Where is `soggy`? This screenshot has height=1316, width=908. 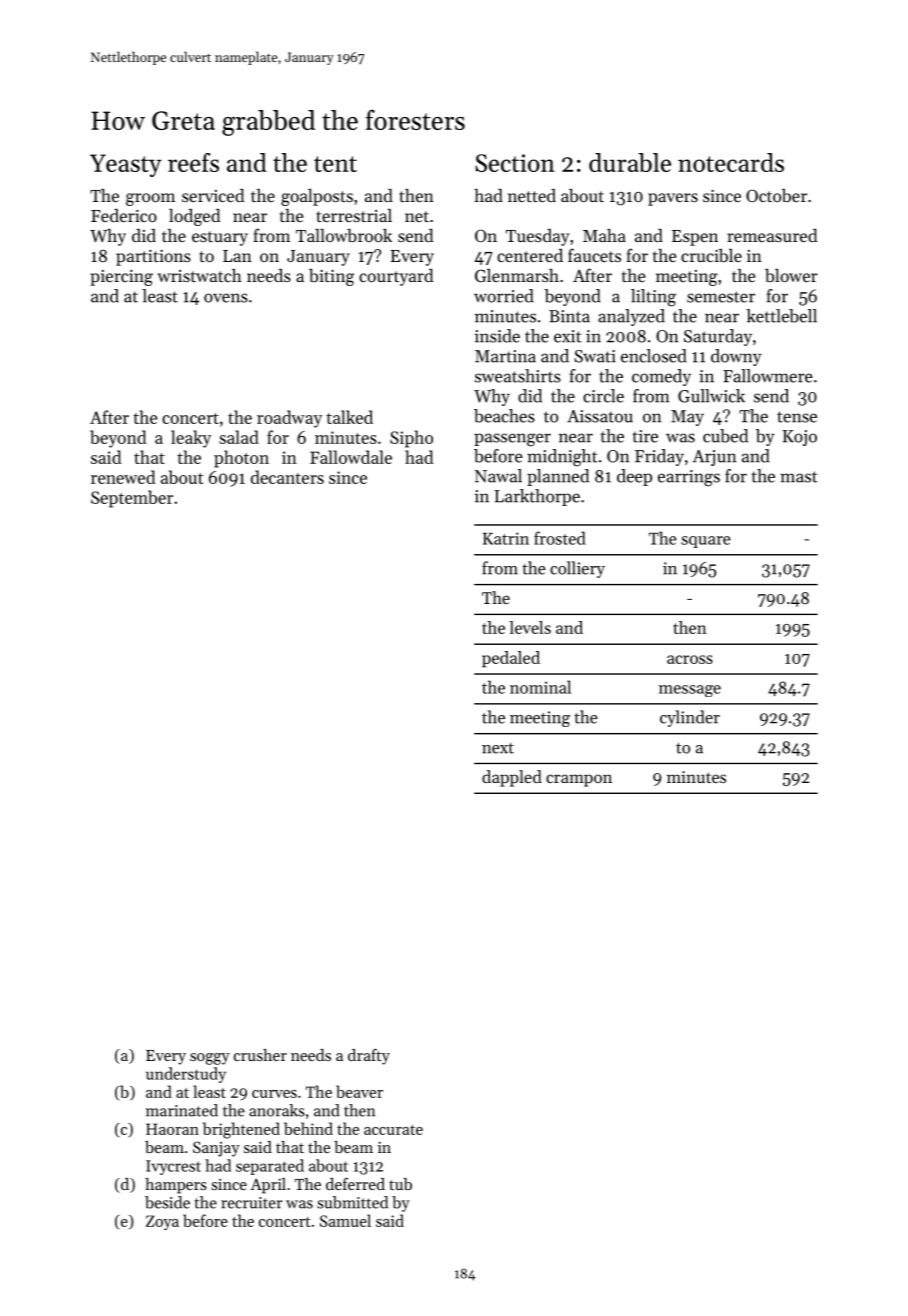
soggy is located at coordinates (210, 1059).
